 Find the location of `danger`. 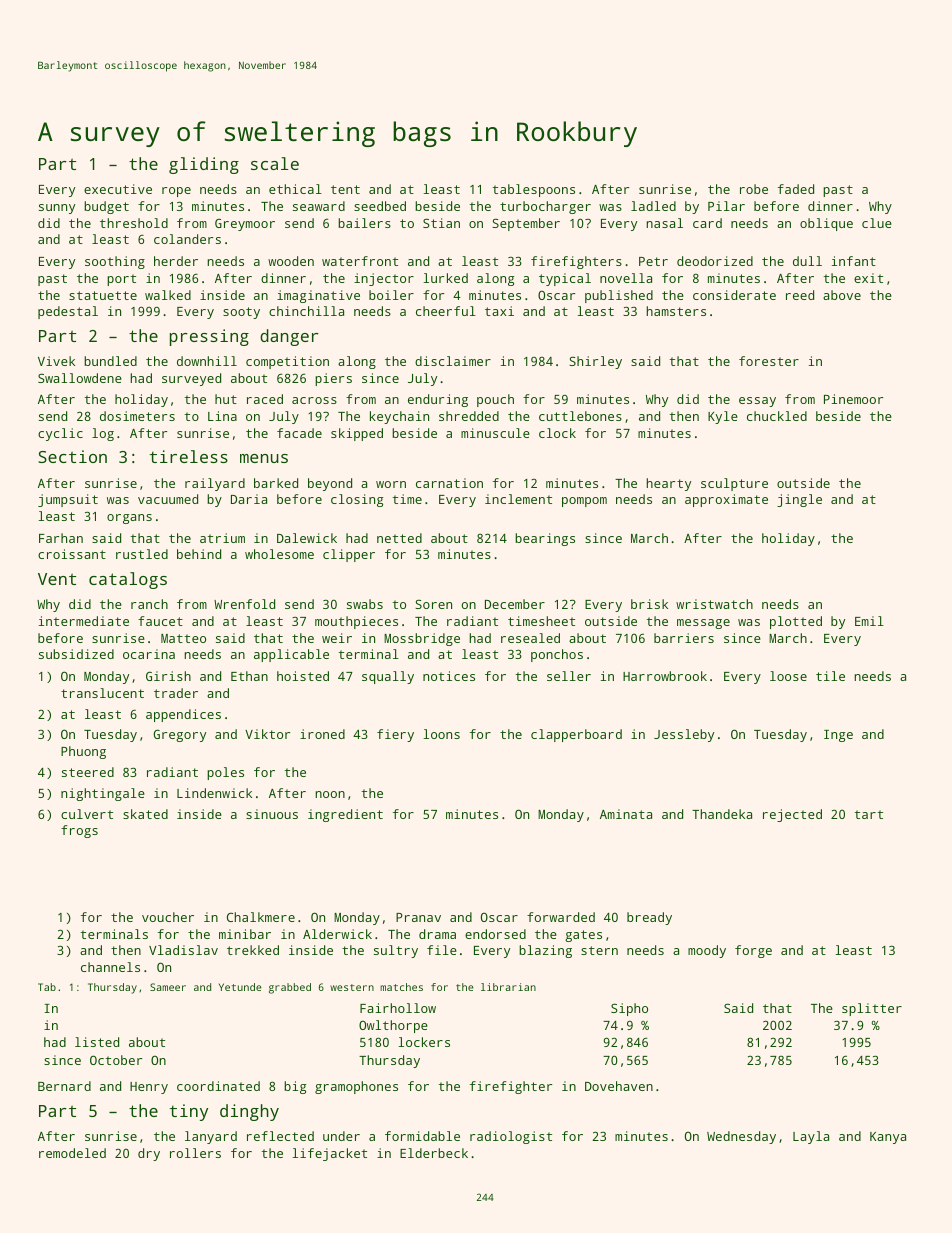

danger is located at coordinates (289, 337).
